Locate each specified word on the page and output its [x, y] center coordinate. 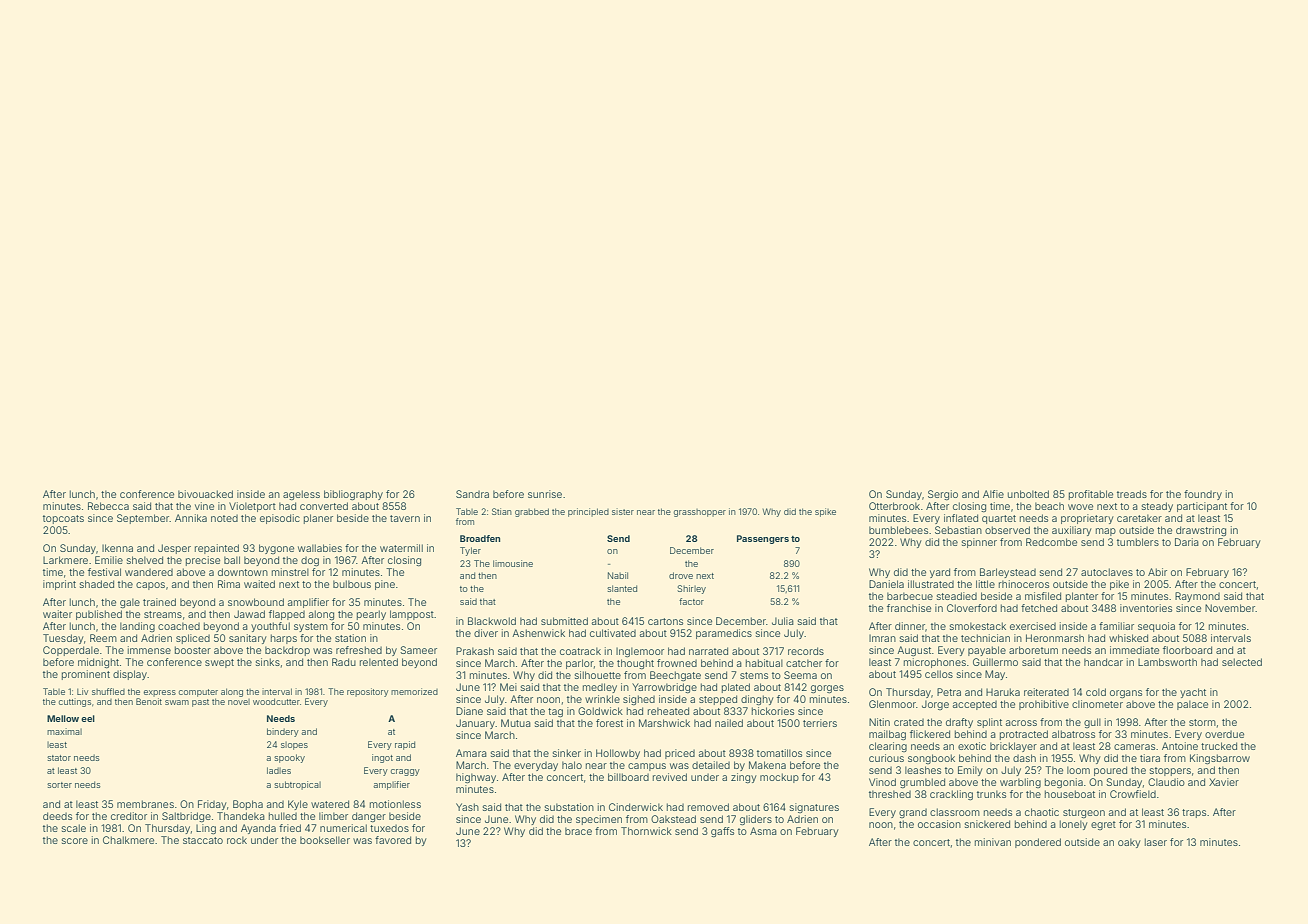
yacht [1193, 693]
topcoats [63, 519]
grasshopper [700, 513]
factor [691, 601]
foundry [1203, 495]
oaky [1129, 843]
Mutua [516, 723]
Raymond [1197, 597]
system [311, 627]
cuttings [75, 702]
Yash [467, 807]
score [75, 841]
